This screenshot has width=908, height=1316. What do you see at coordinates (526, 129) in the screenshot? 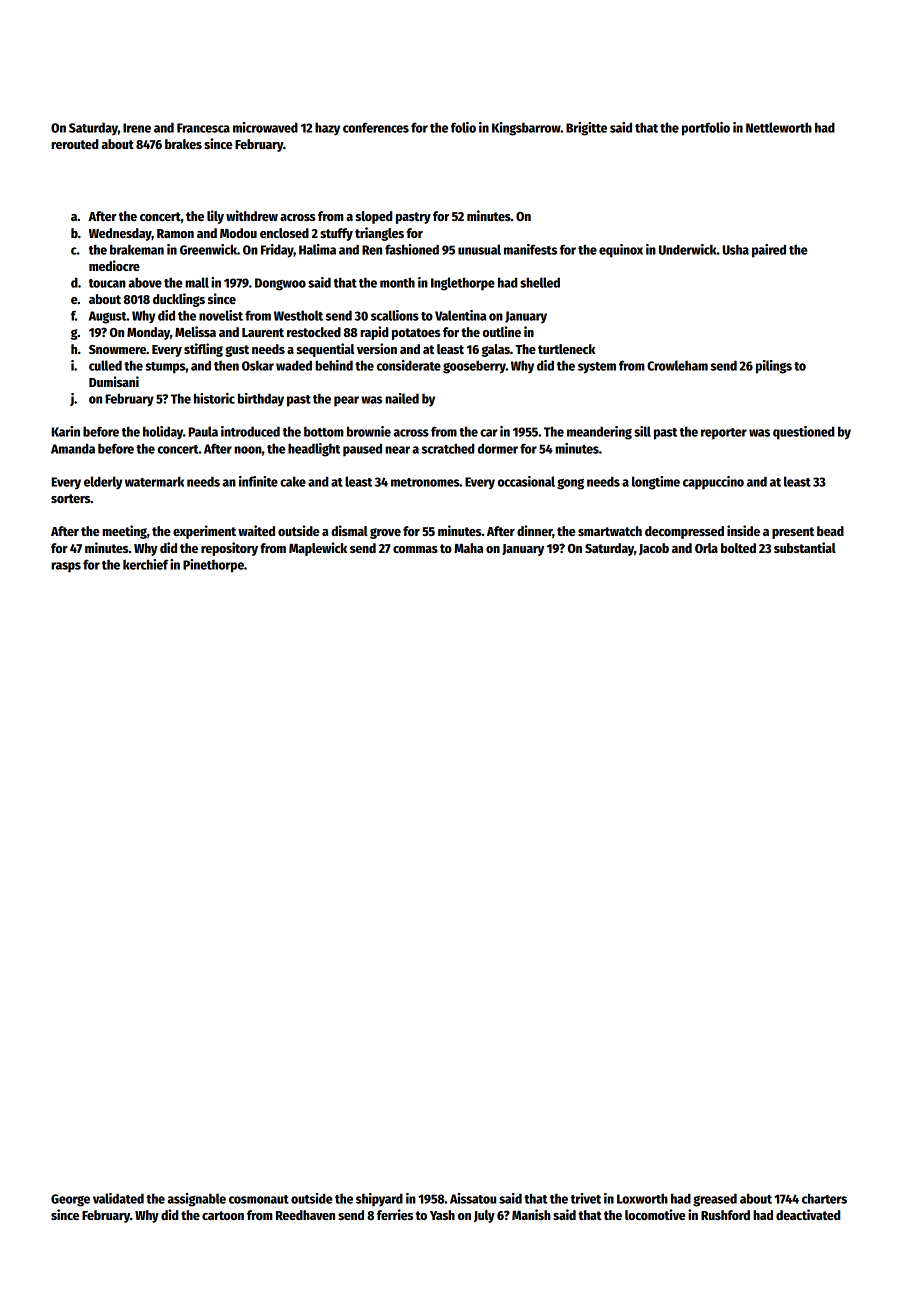
I see `Kingsbarrow` at bounding box center [526, 129].
